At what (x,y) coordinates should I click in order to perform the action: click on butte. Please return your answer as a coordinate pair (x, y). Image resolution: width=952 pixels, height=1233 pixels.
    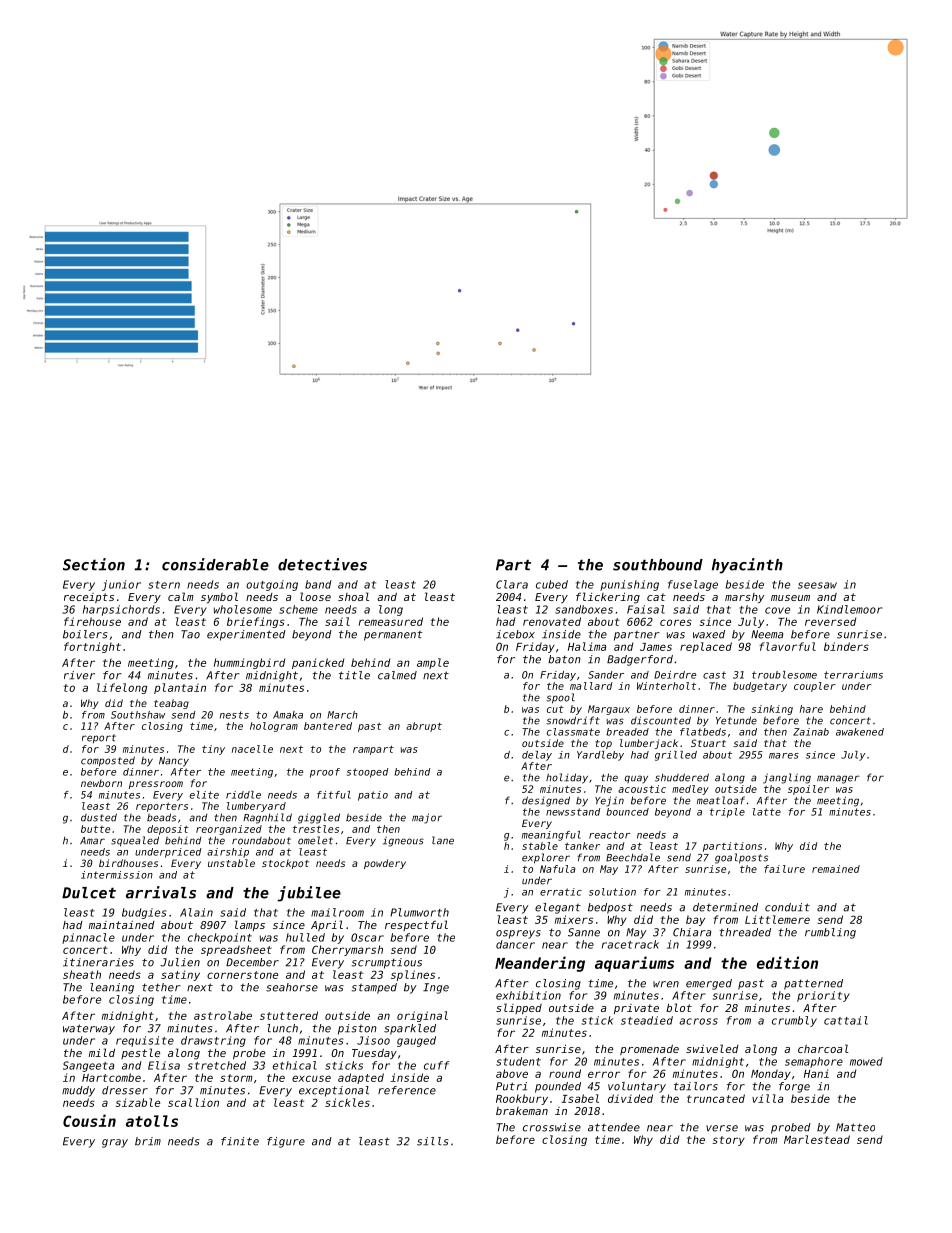
    Looking at the image, I should click on (95, 829).
